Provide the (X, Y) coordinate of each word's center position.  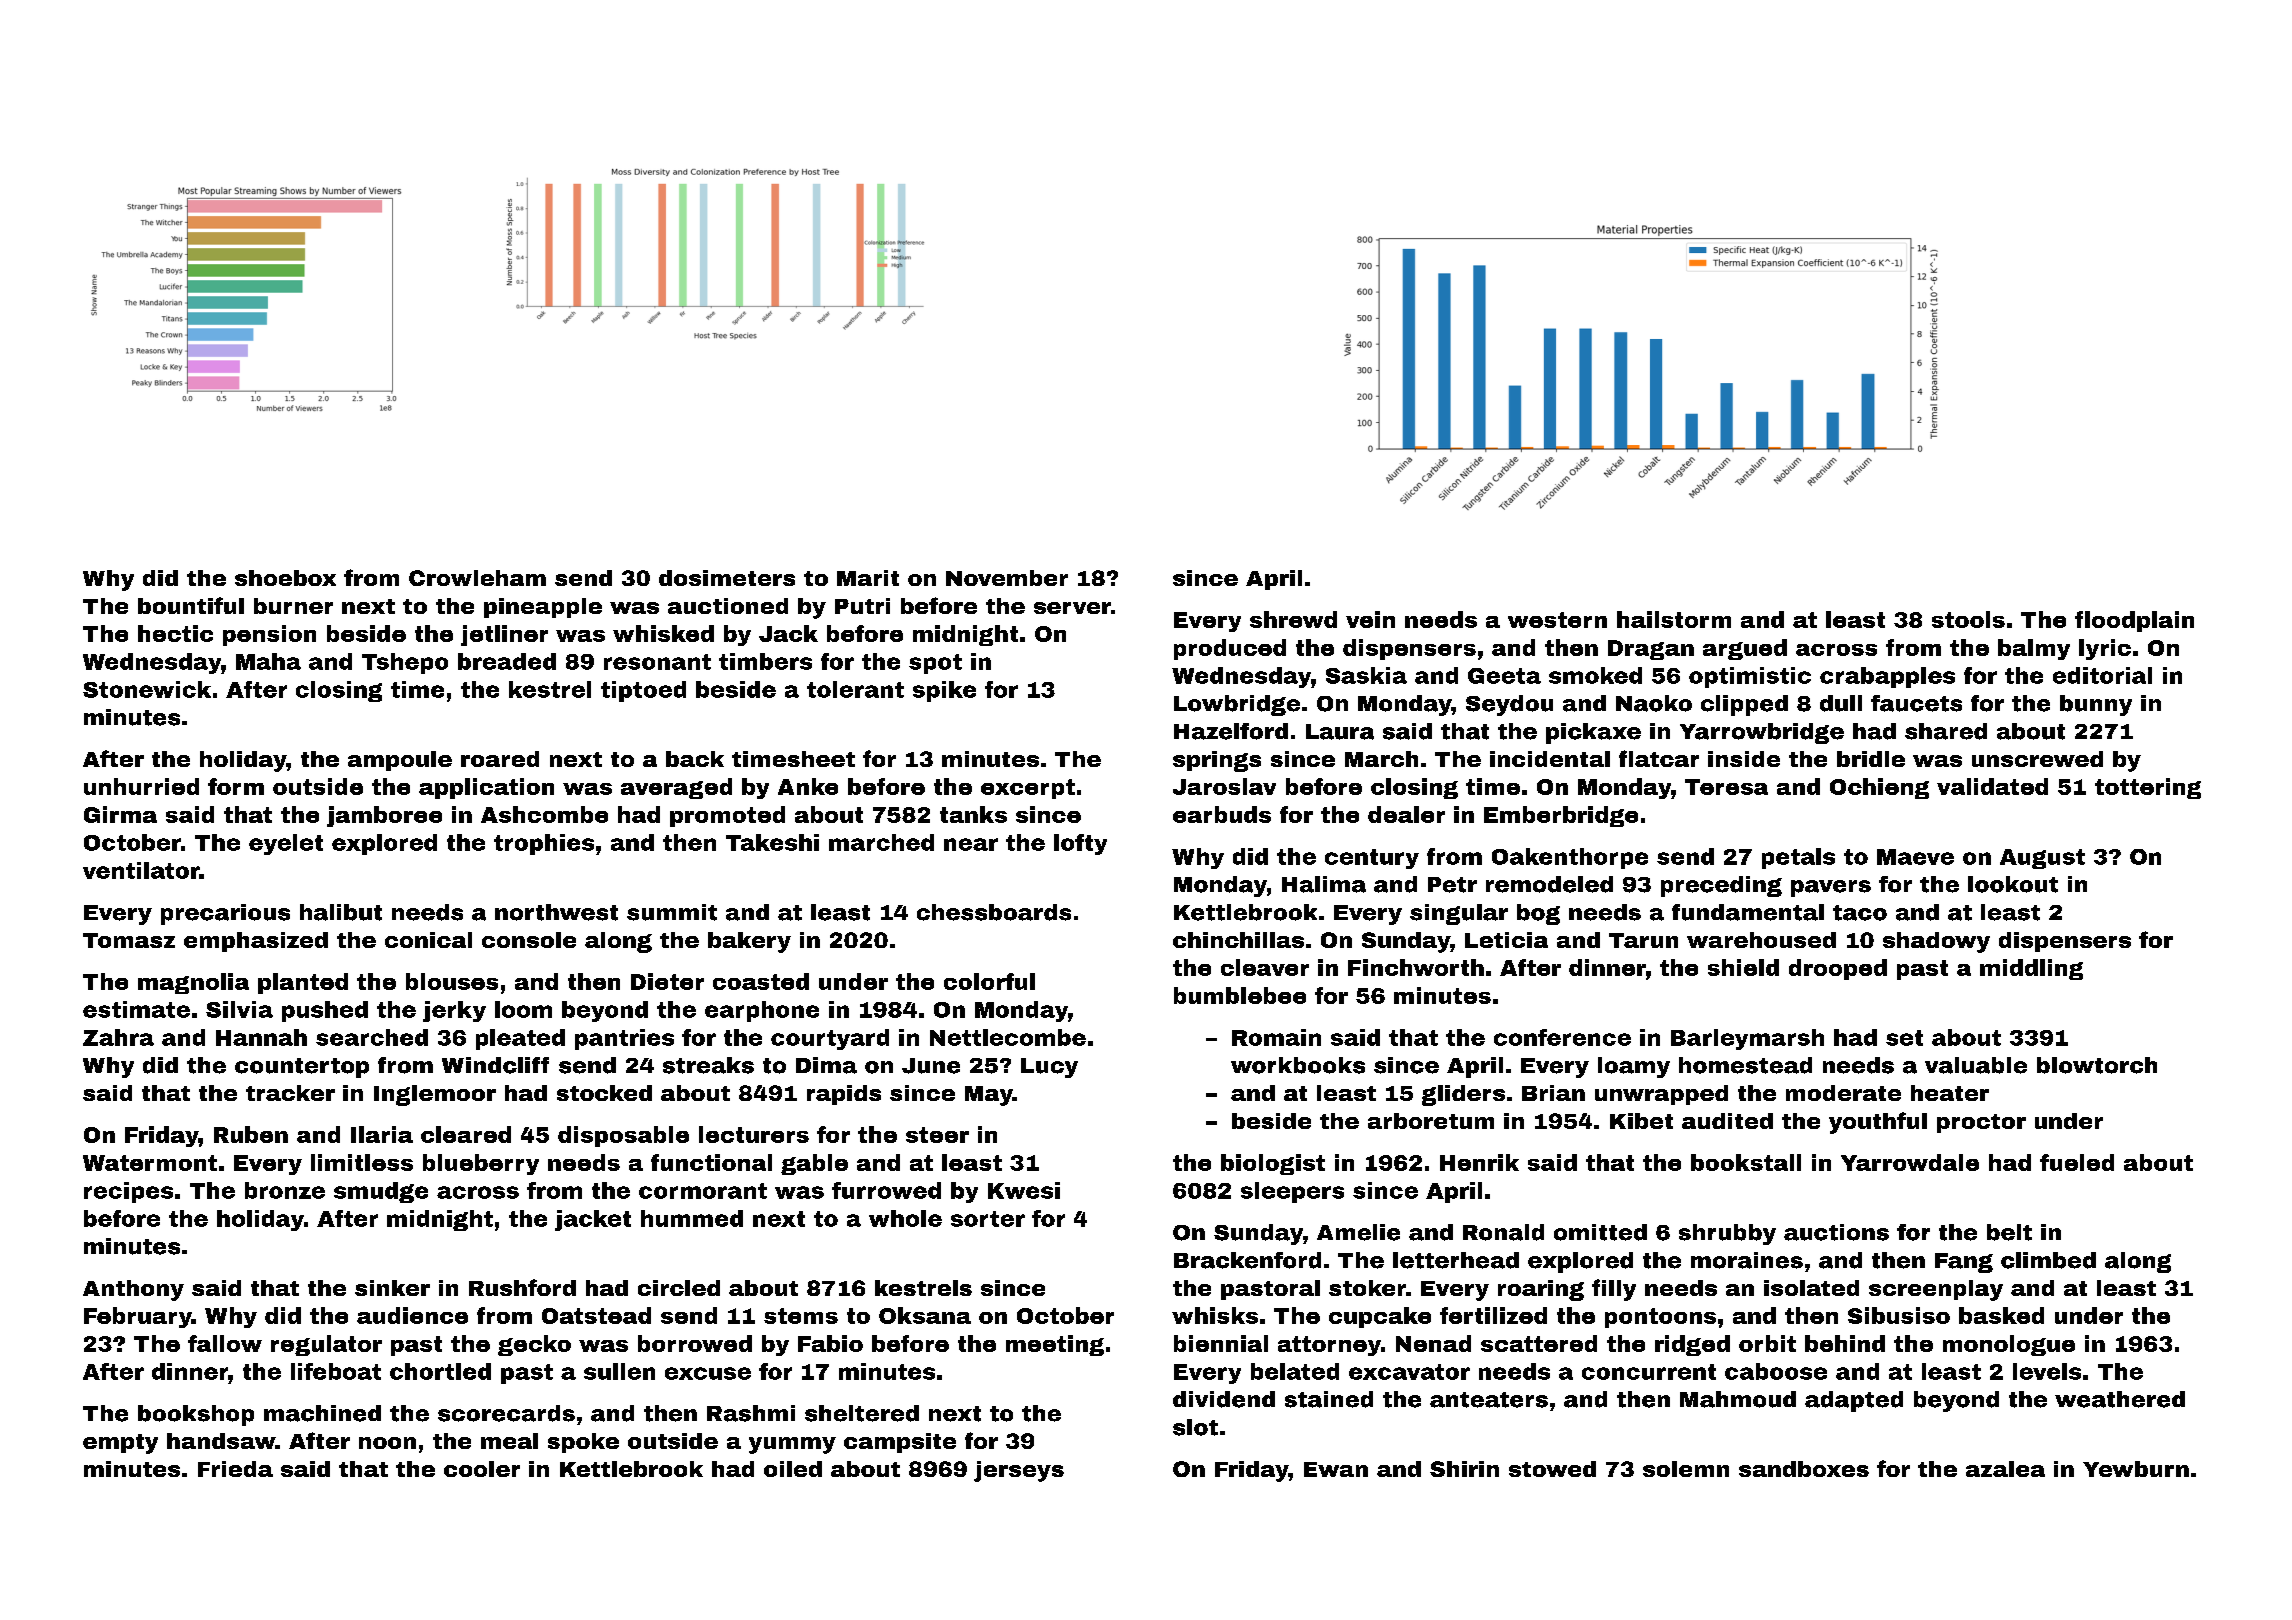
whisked (663, 633)
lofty (1080, 844)
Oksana (925, 1315)
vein (1370, 619)
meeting (1055, 1345)
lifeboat (336, 1371)
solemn (1686, 1469)
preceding (1721, 886)
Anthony (133, 1290)
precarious (225, 914)
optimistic (1750, 677)
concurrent (1649, 1372)
